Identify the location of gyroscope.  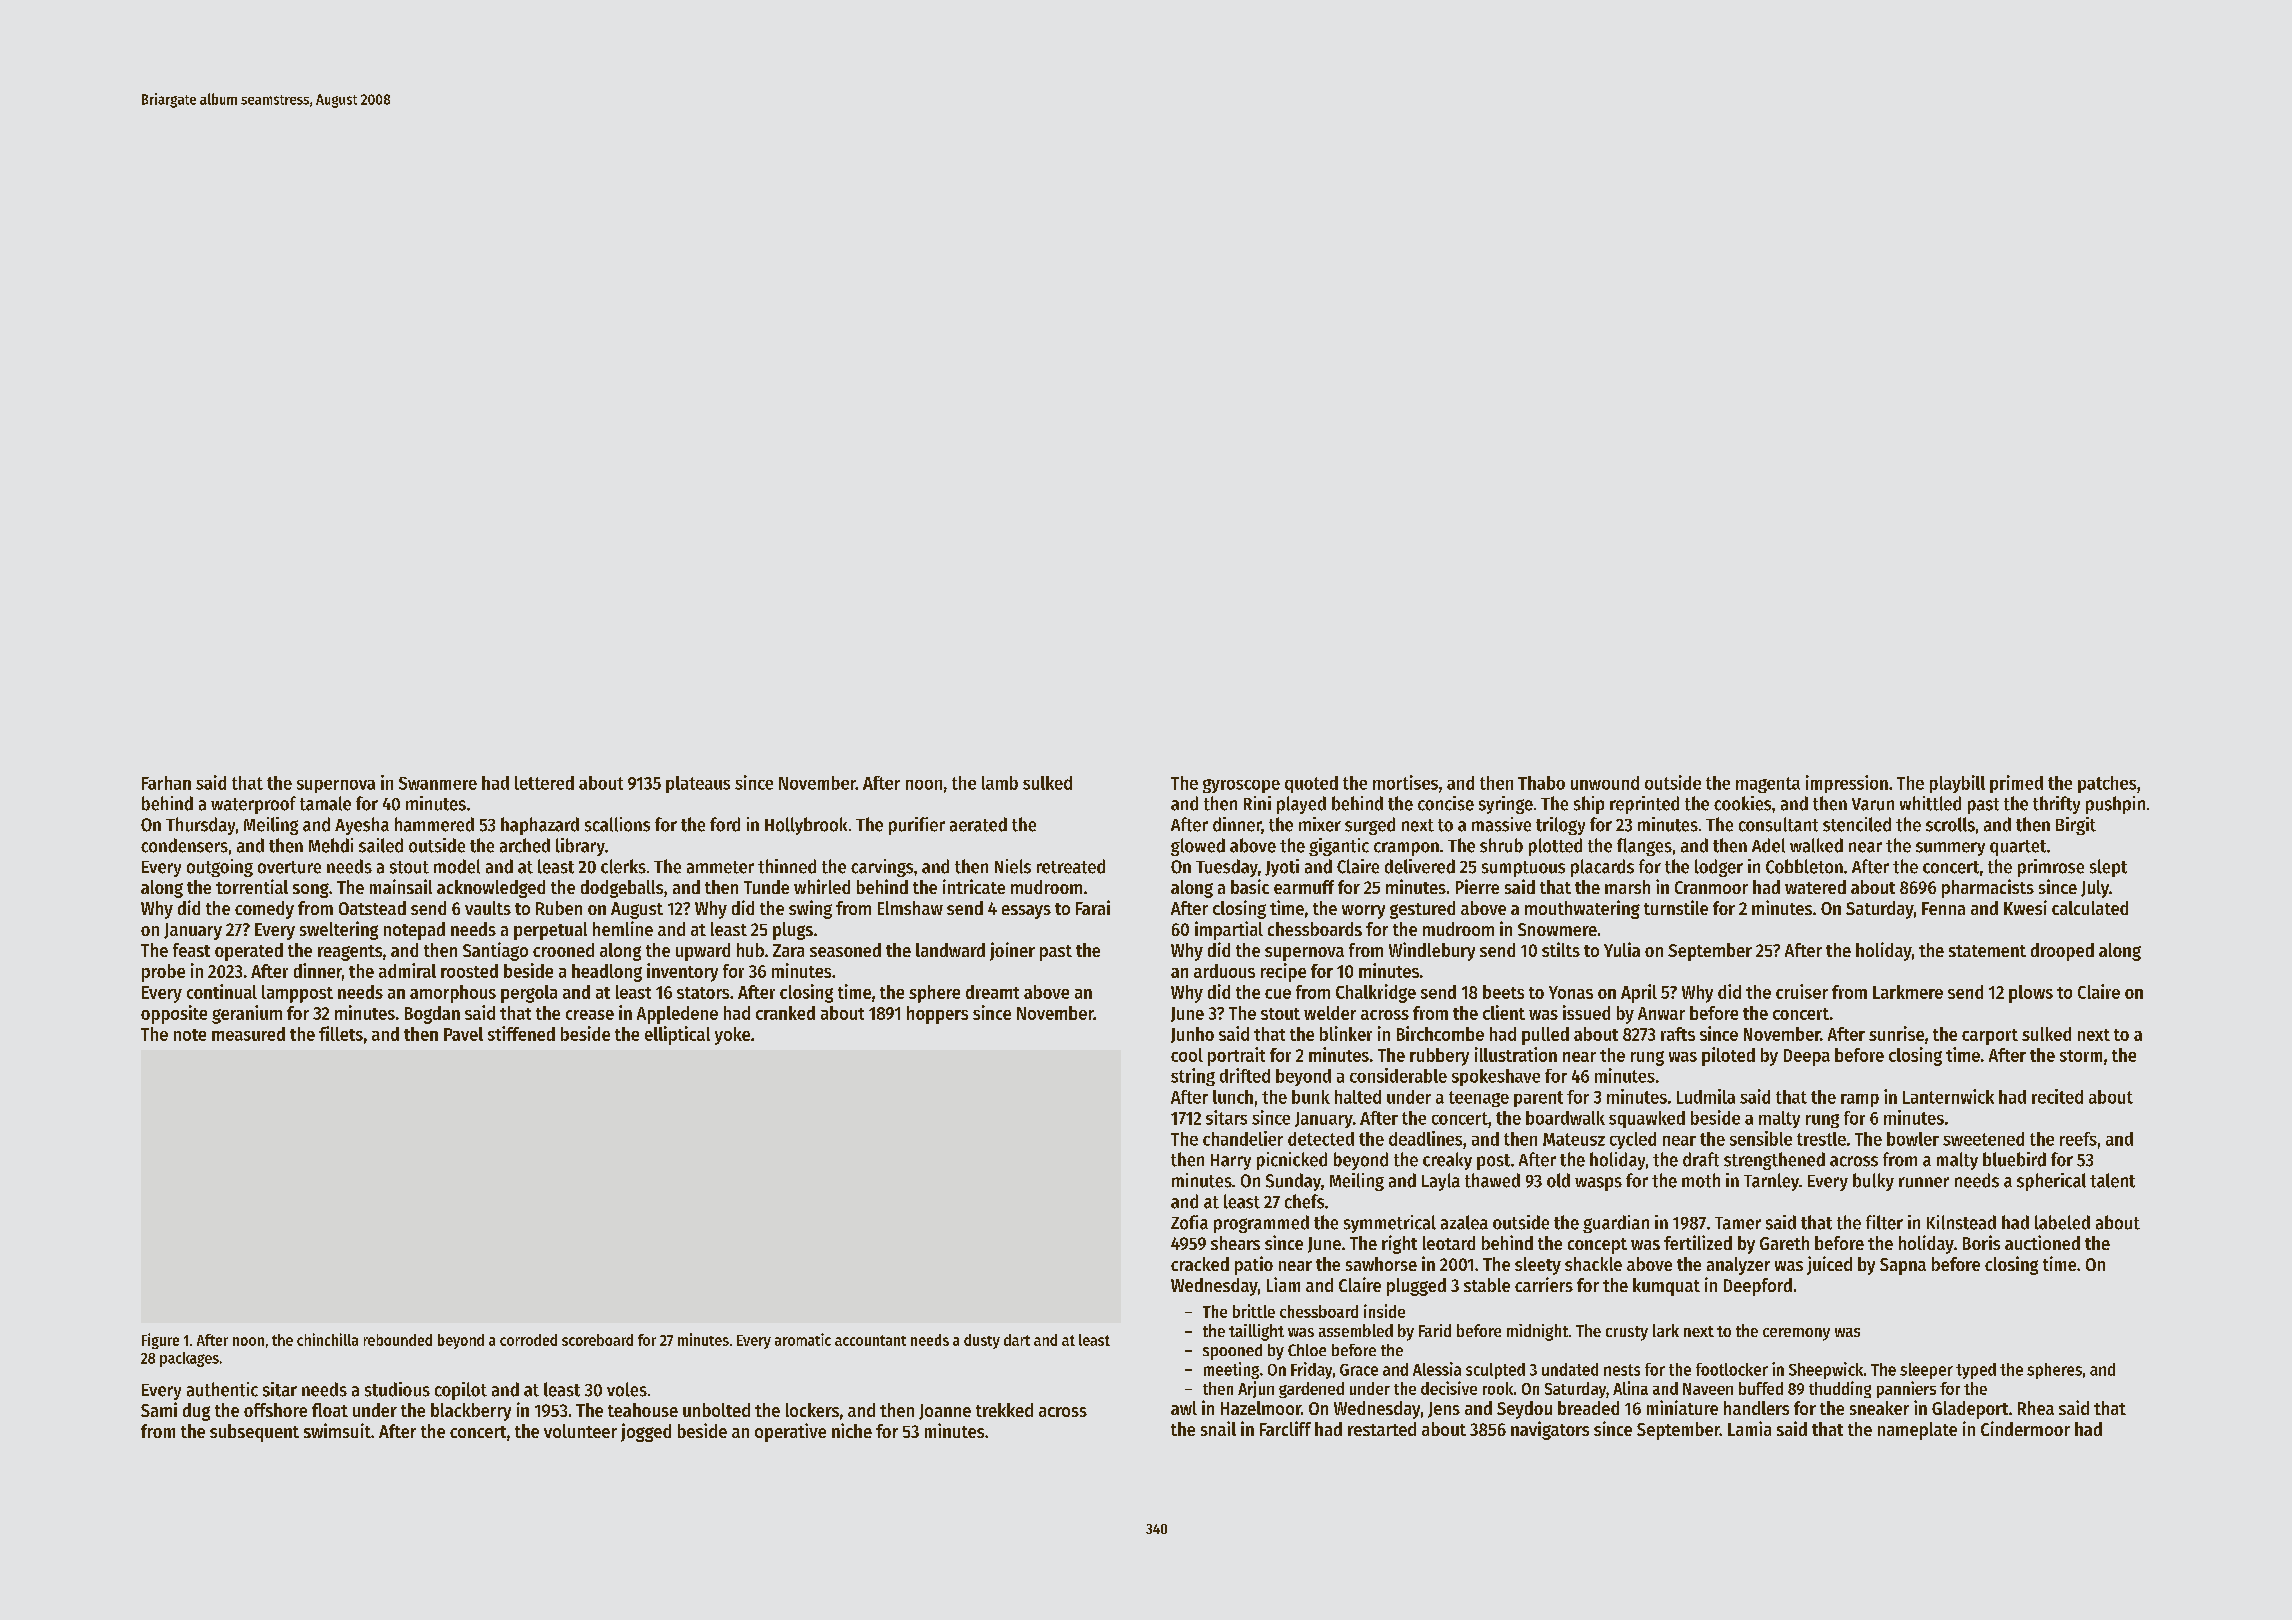
(1241, 786).
